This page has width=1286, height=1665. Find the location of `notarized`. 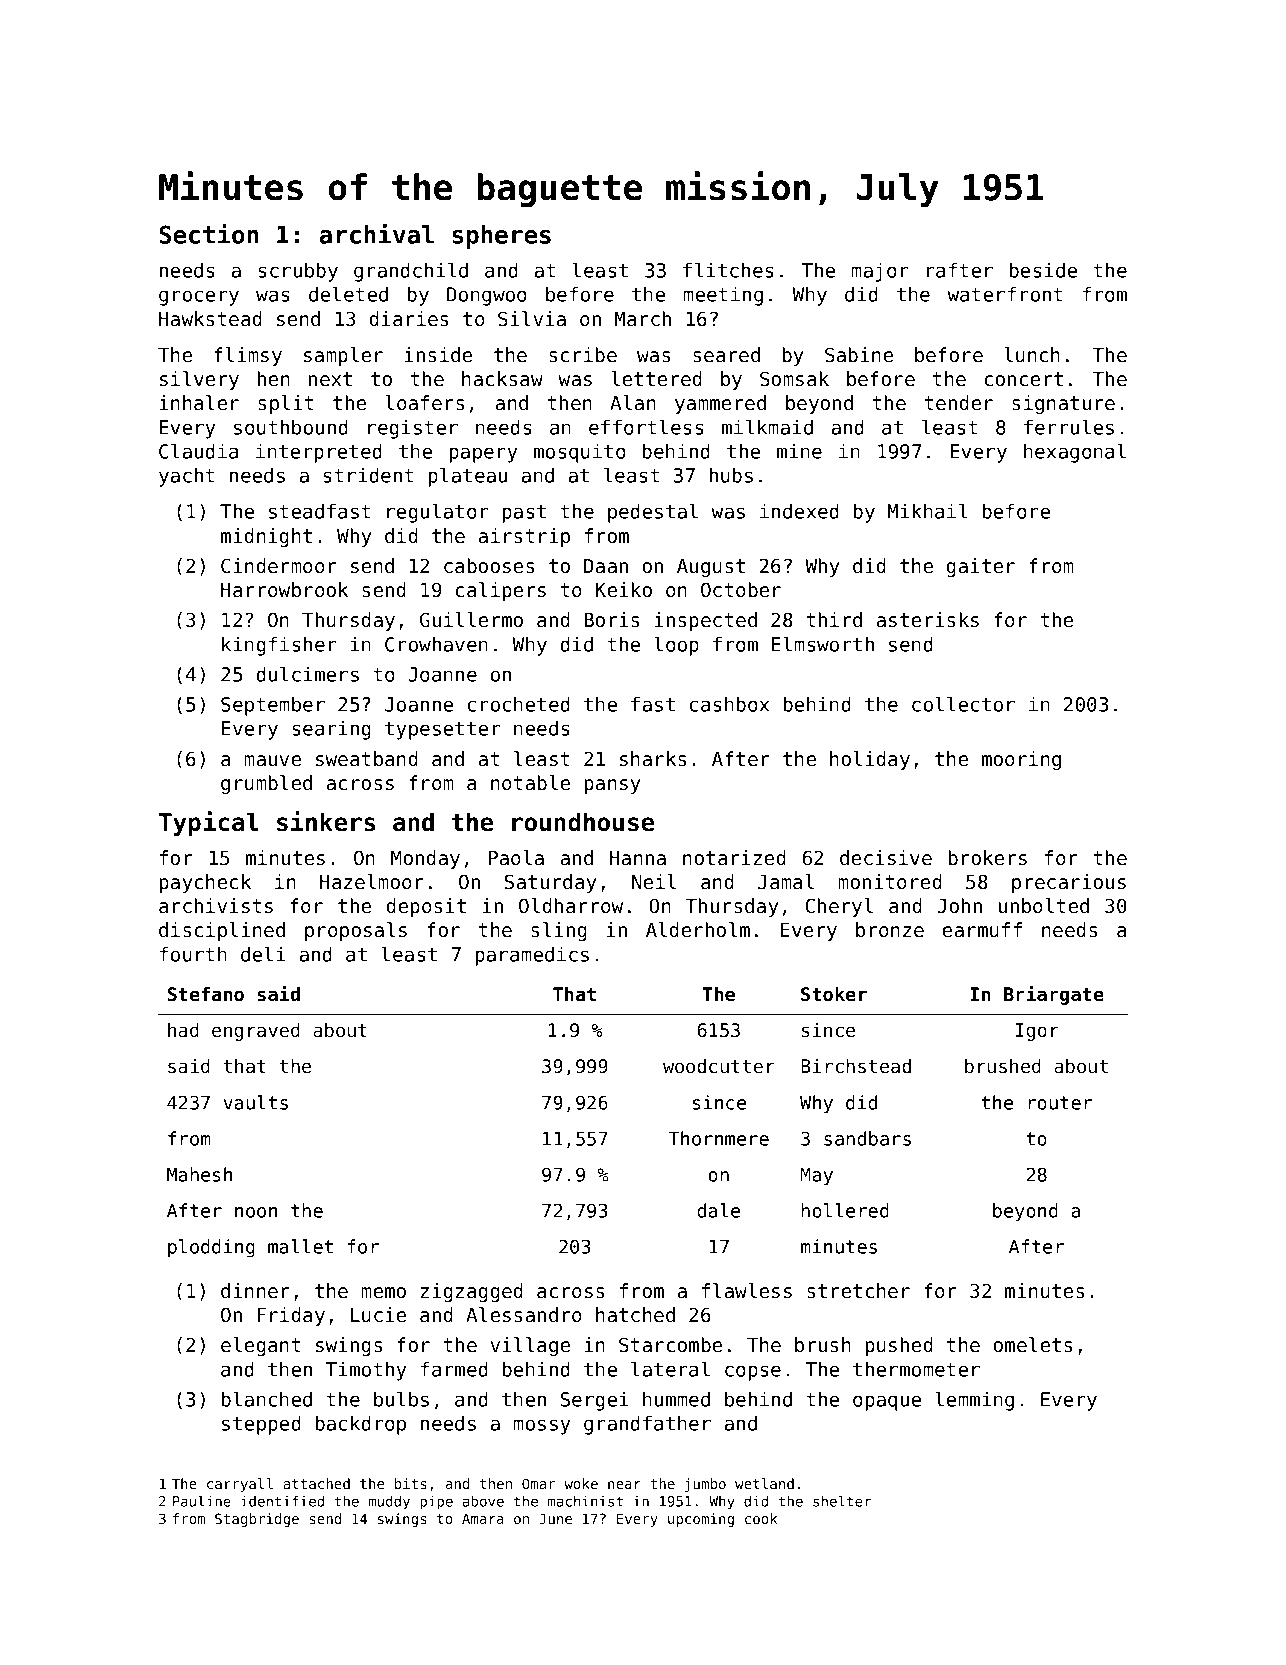

notarized is located at coordinates (734, 858).
